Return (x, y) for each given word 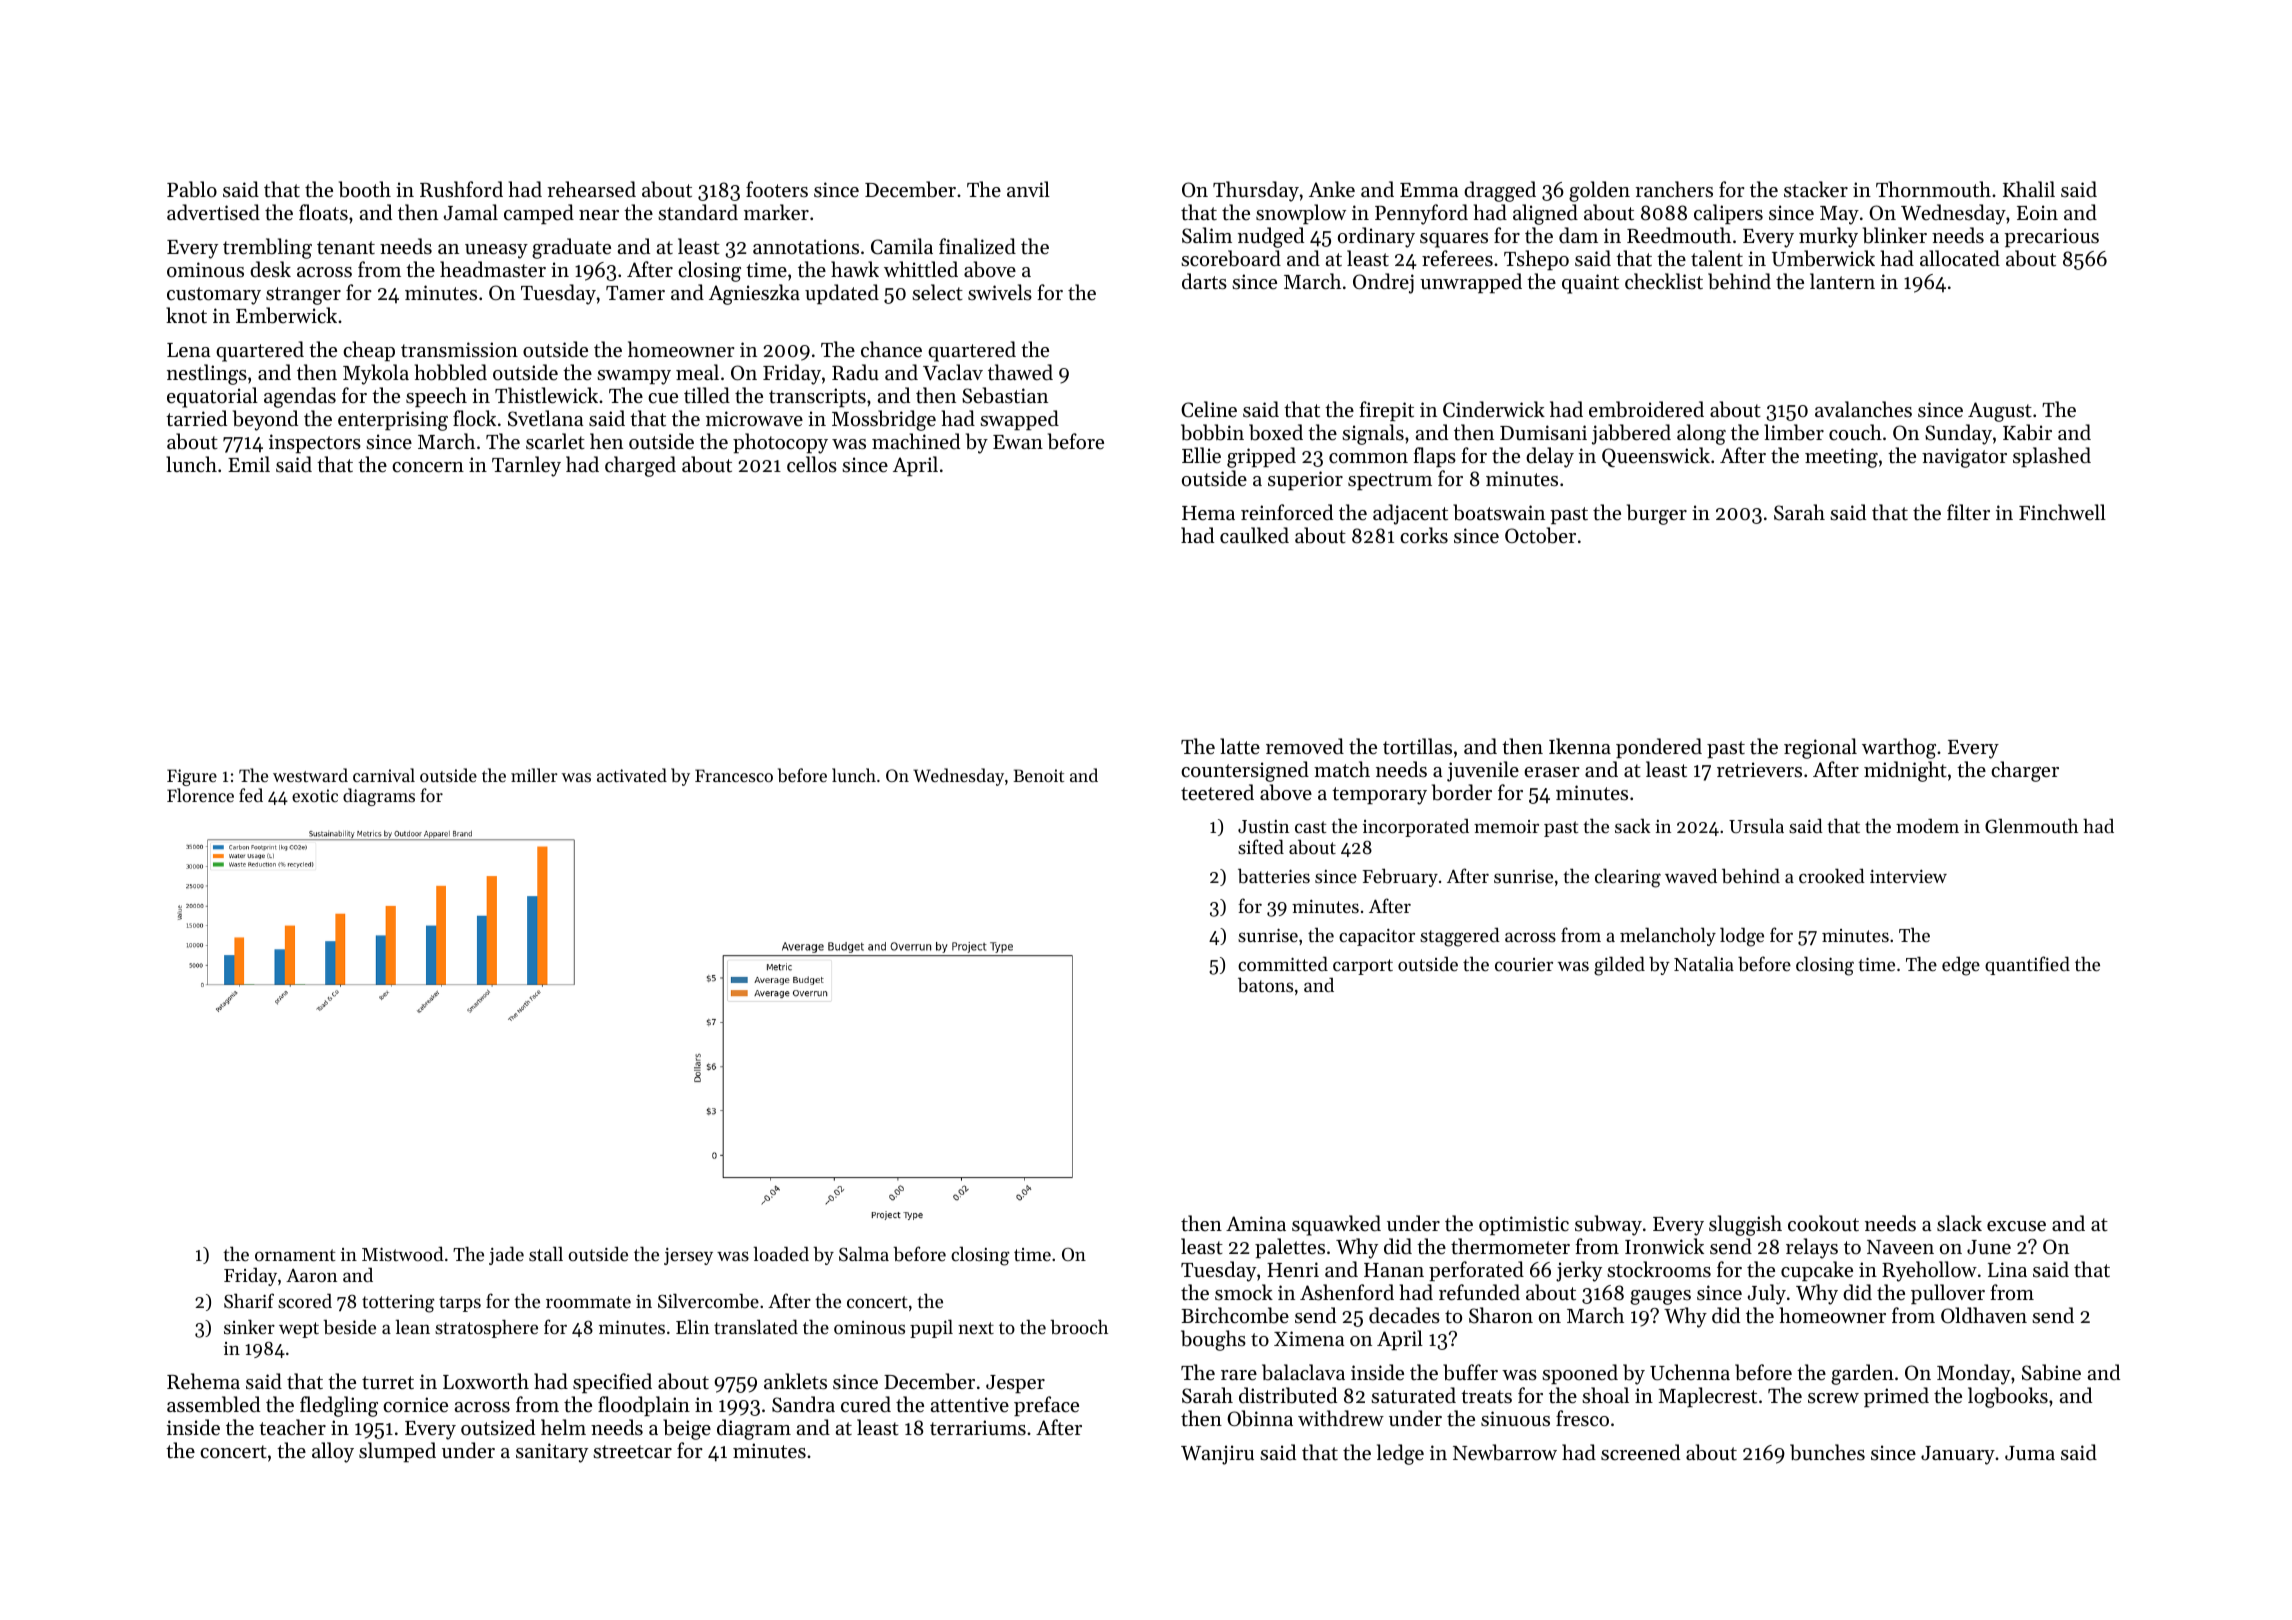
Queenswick (1656, 457)
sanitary (552, 1453)
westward (310, 775)
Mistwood (403, 1253)
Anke (1332, 189)
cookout (1823, 1223)
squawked (1336, 1225)
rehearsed (591, 189)
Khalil (2029, 189)
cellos (812, 464)
